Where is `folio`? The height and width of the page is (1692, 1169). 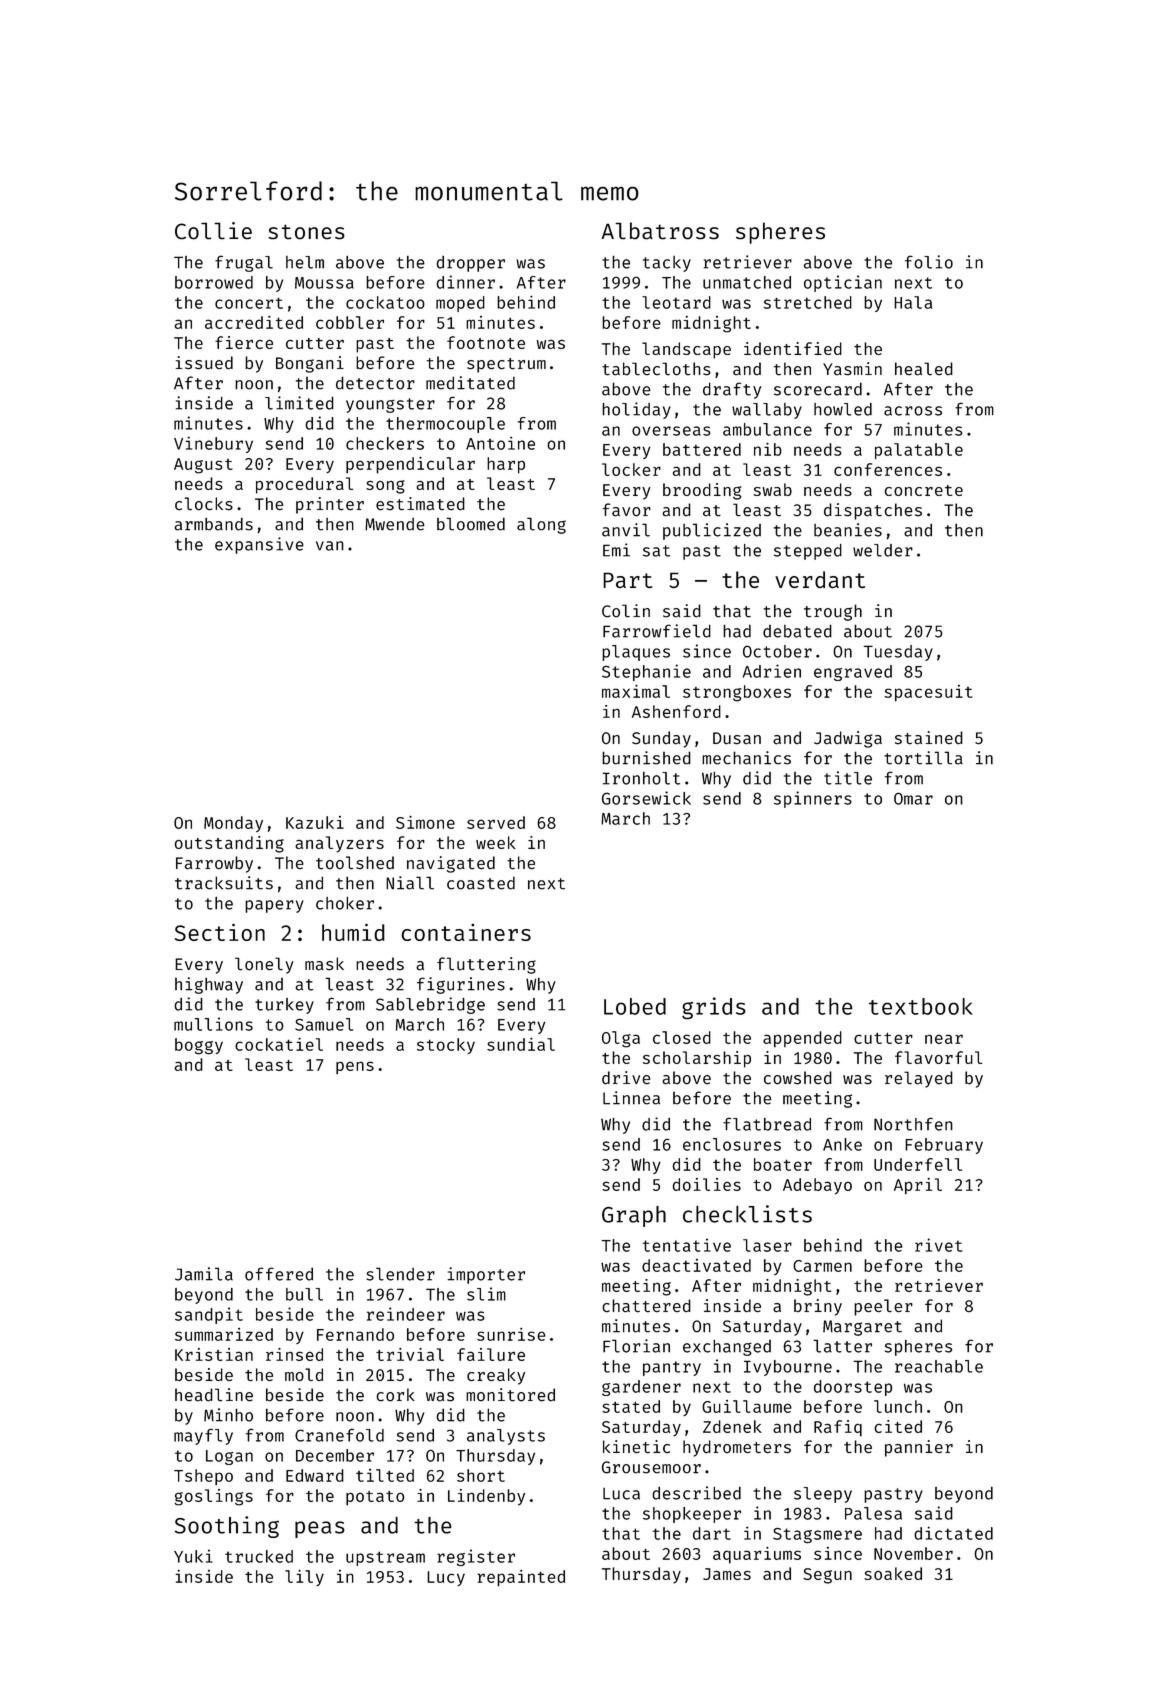
folio is located at coordinates (929, 262).
